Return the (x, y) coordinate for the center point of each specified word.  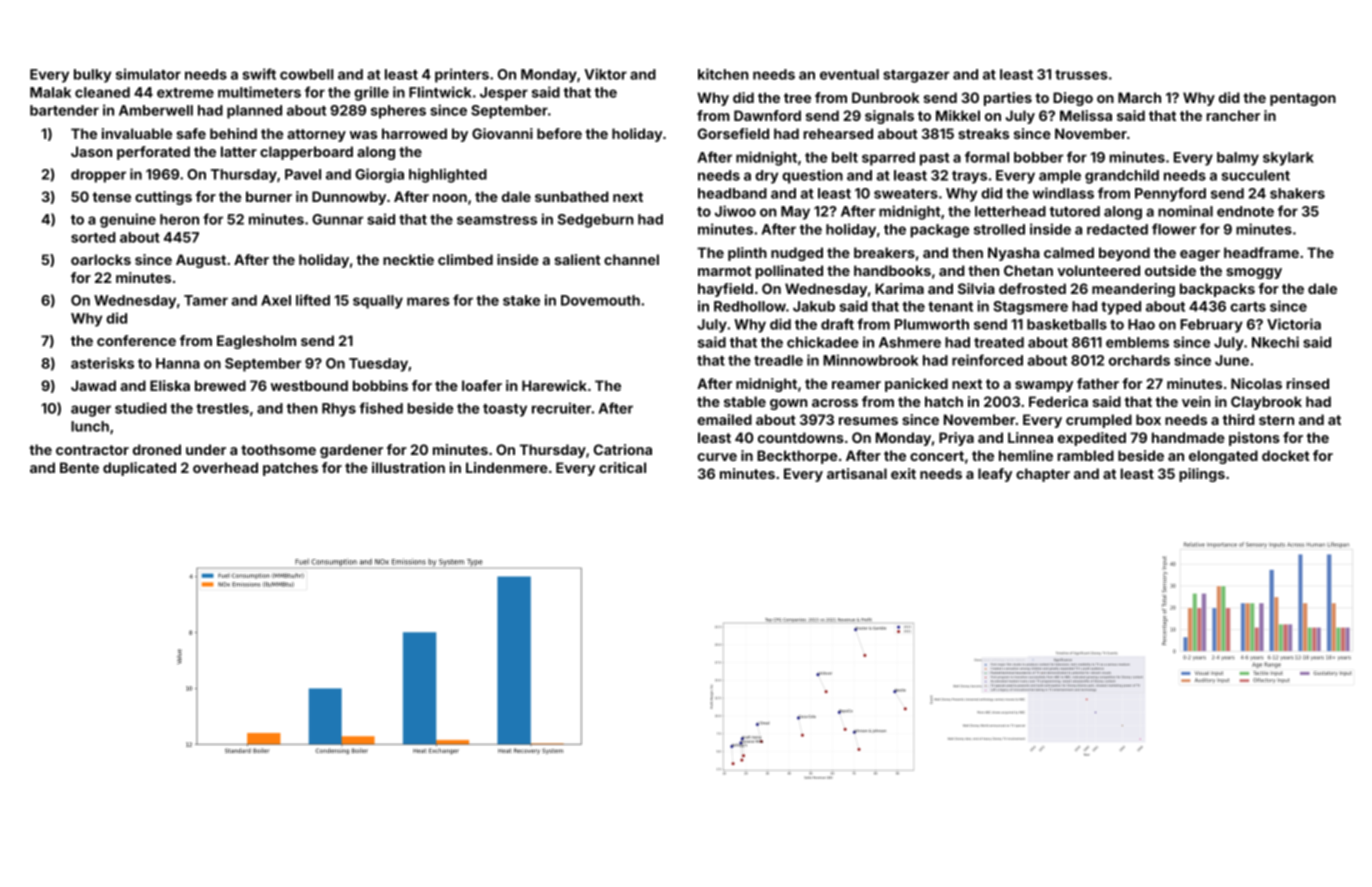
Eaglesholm (256, 342)
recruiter (561, 408)
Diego (1073, 99)
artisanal (857, 473)
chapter (1043, 475)
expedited (1092, 439)
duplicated (139, 469)
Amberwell (156, 110)
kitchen (723, 74)
